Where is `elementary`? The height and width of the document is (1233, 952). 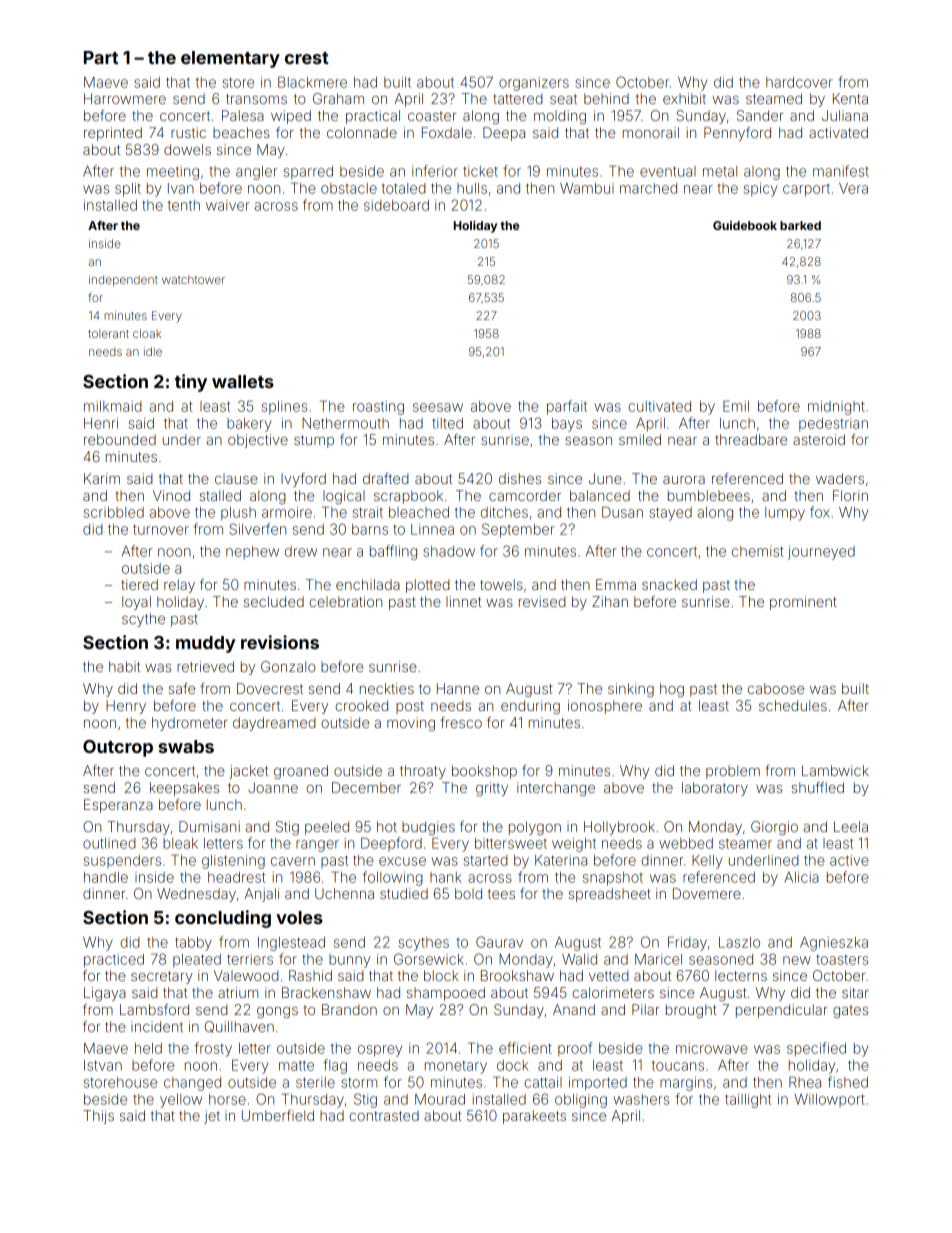
elementary is located at coordinates (230, 59).
